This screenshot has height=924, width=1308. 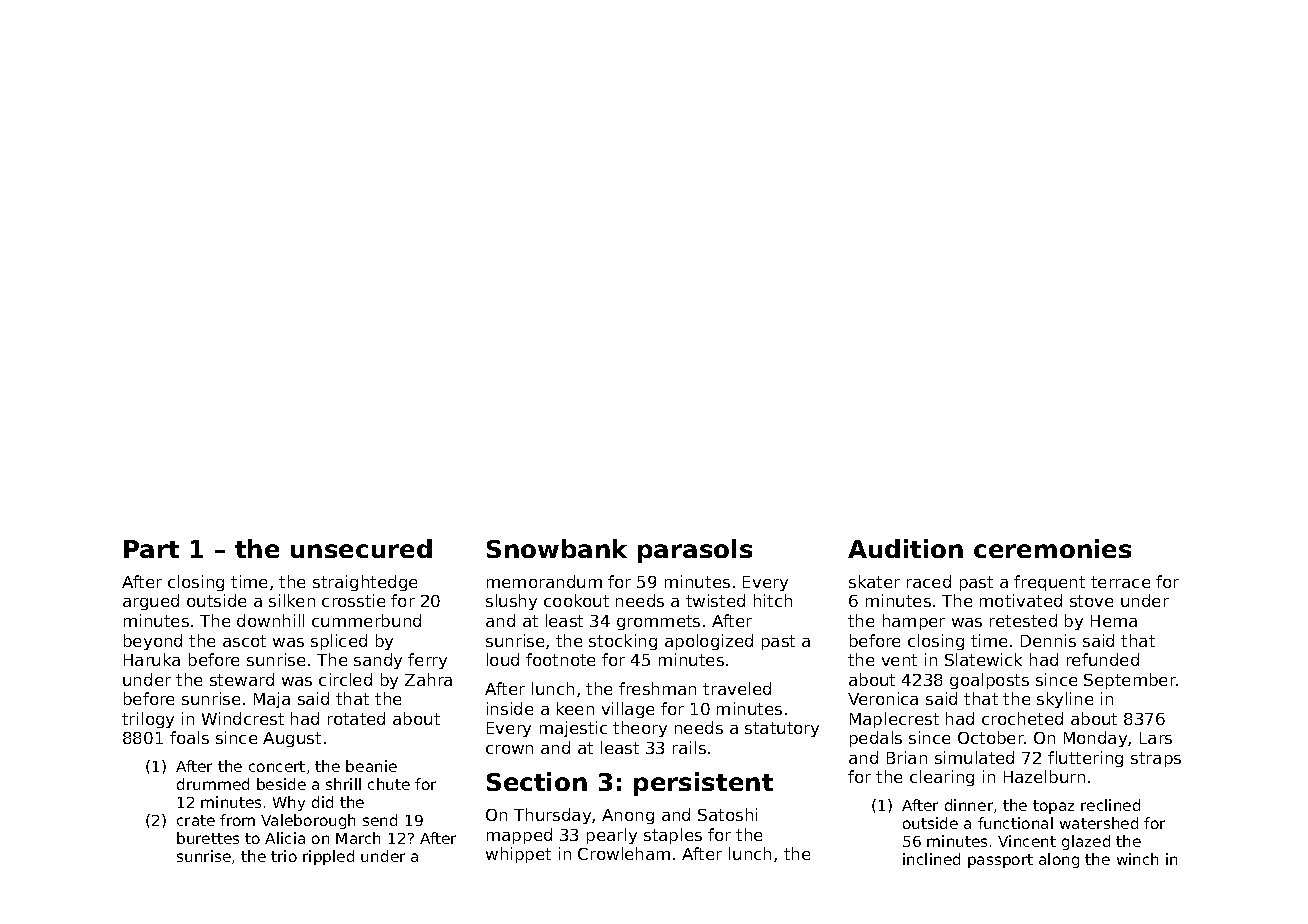 I want to click on parasols, so click(x=695, y=551).
